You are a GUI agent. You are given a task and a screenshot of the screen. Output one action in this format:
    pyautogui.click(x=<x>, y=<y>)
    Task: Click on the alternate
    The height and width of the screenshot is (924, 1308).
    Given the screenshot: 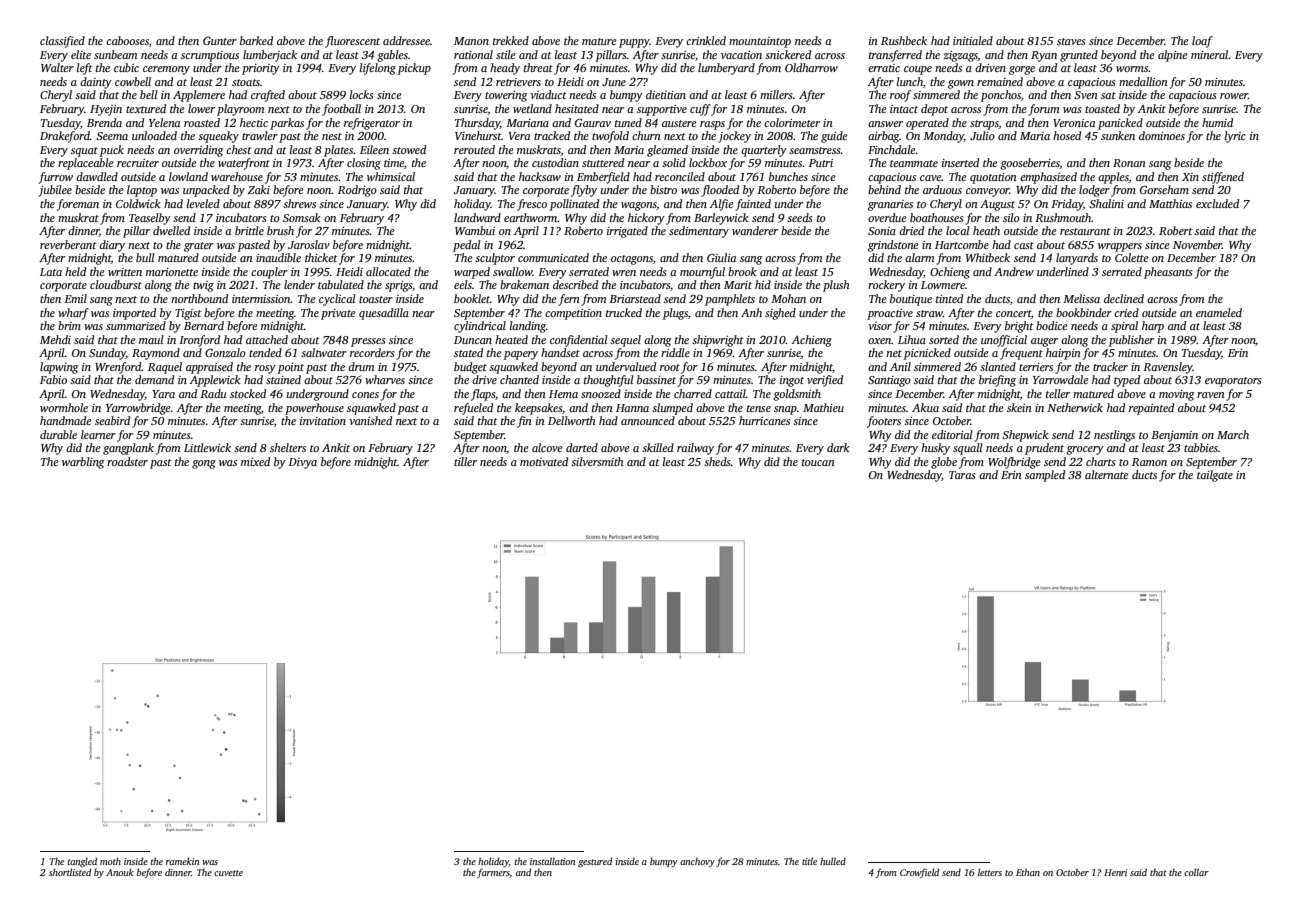 What is the action you would take?
    pyautogui.click(x=1107, y=474)
